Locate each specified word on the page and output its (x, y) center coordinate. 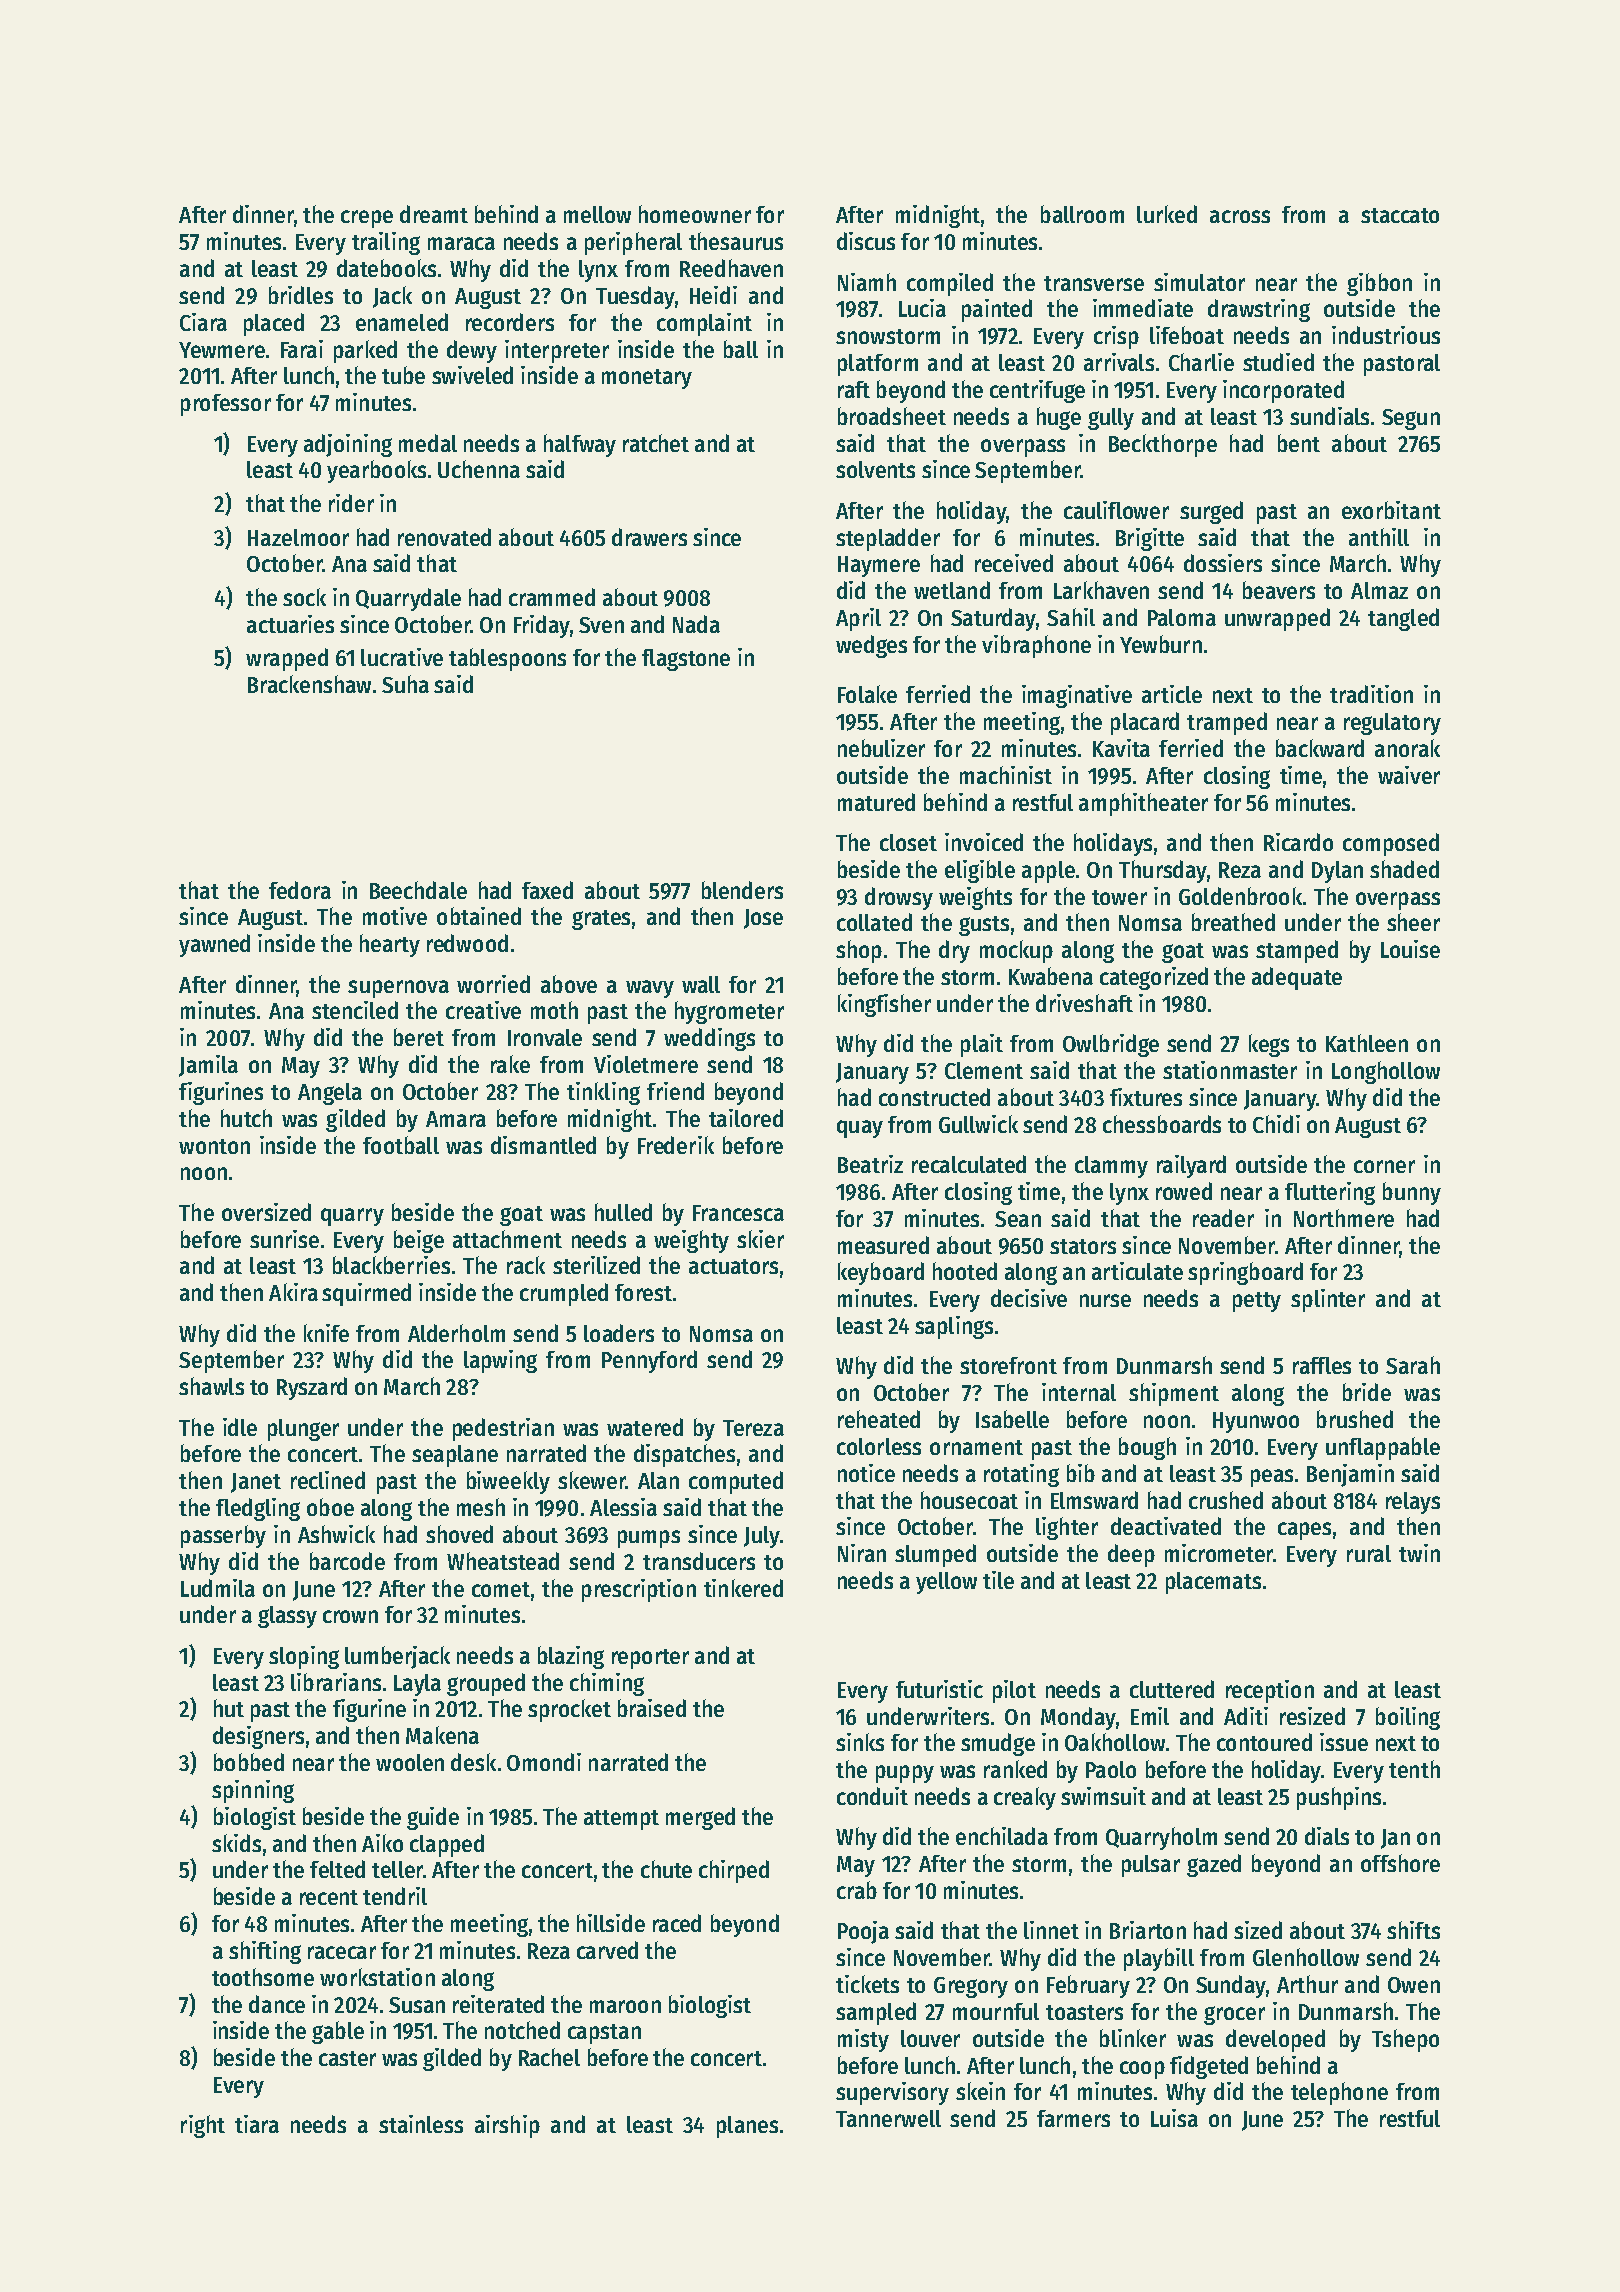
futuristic (939, 1689)
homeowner (695, 214)
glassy (287, 1617)
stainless (421, 2124)
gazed (1214, 1865)
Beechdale (418, 890)
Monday (1078, 1718)
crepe (367, 219)
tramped (1227, 723)
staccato (1400, 215)
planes (747, 2127)
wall (701, 984)
